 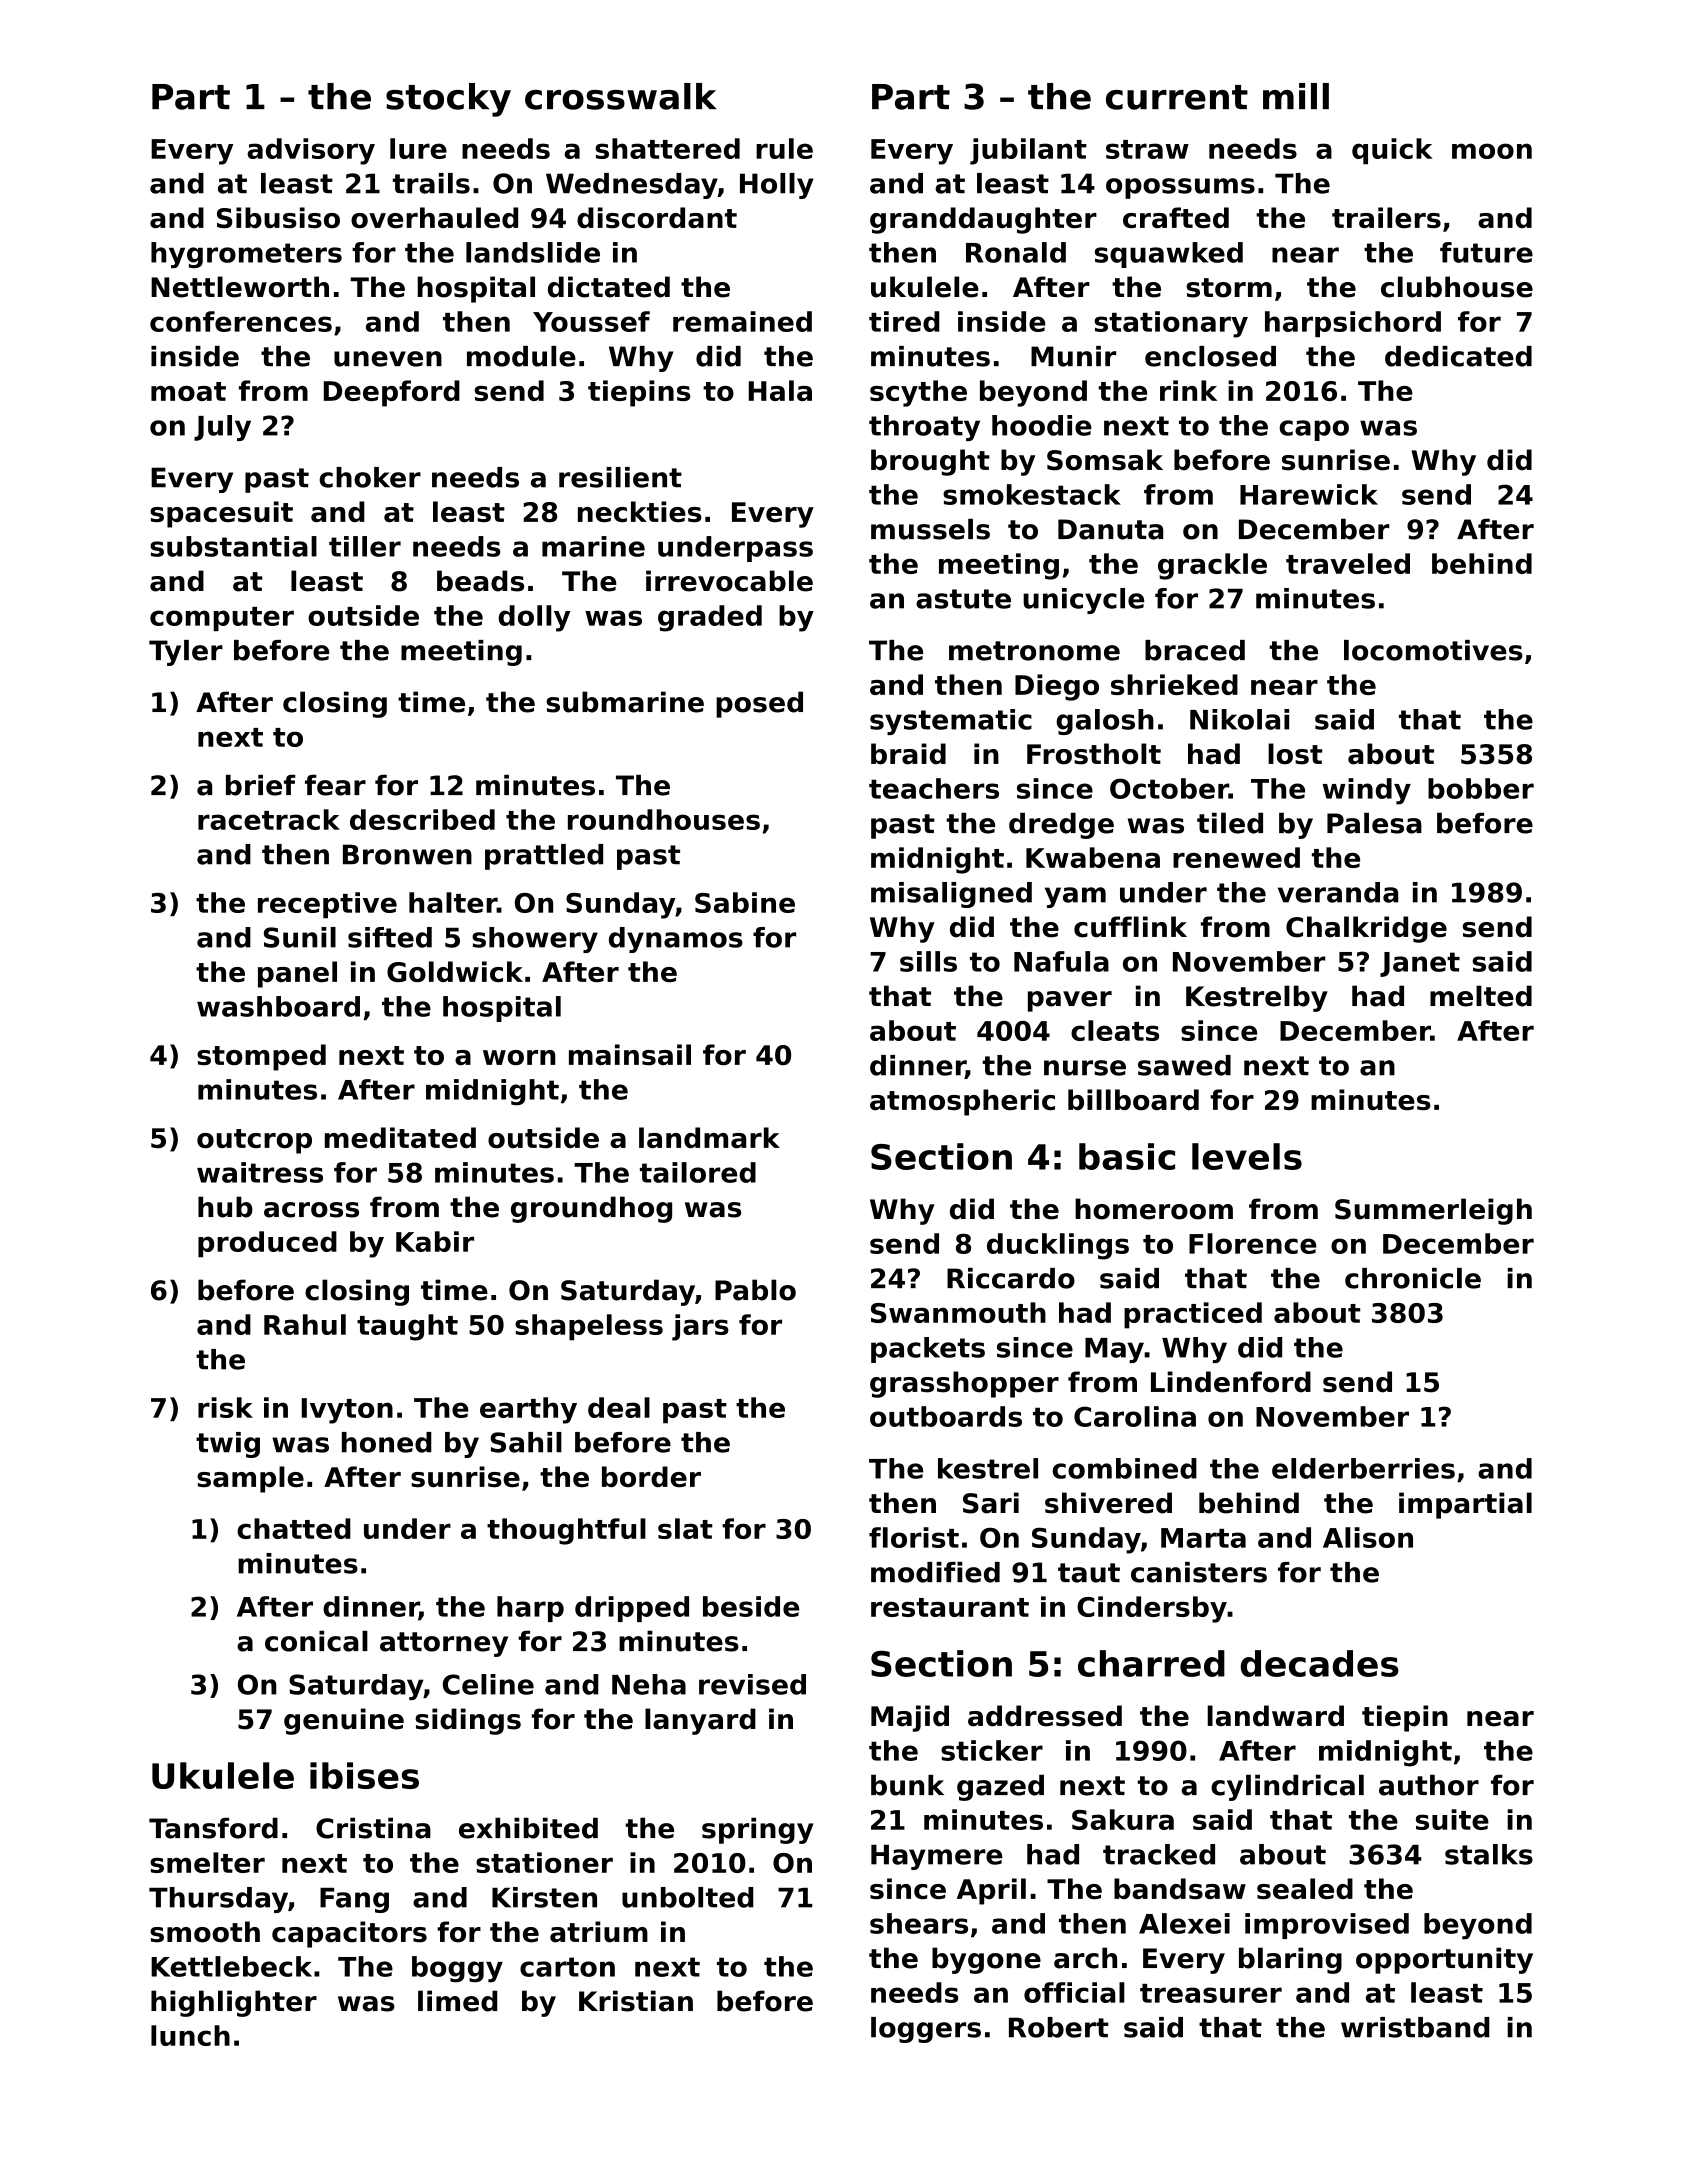 What do you see at coordinates (278, 217) in the screenshot?
I see `Sibusiso` at bounding box center [278, 217].
